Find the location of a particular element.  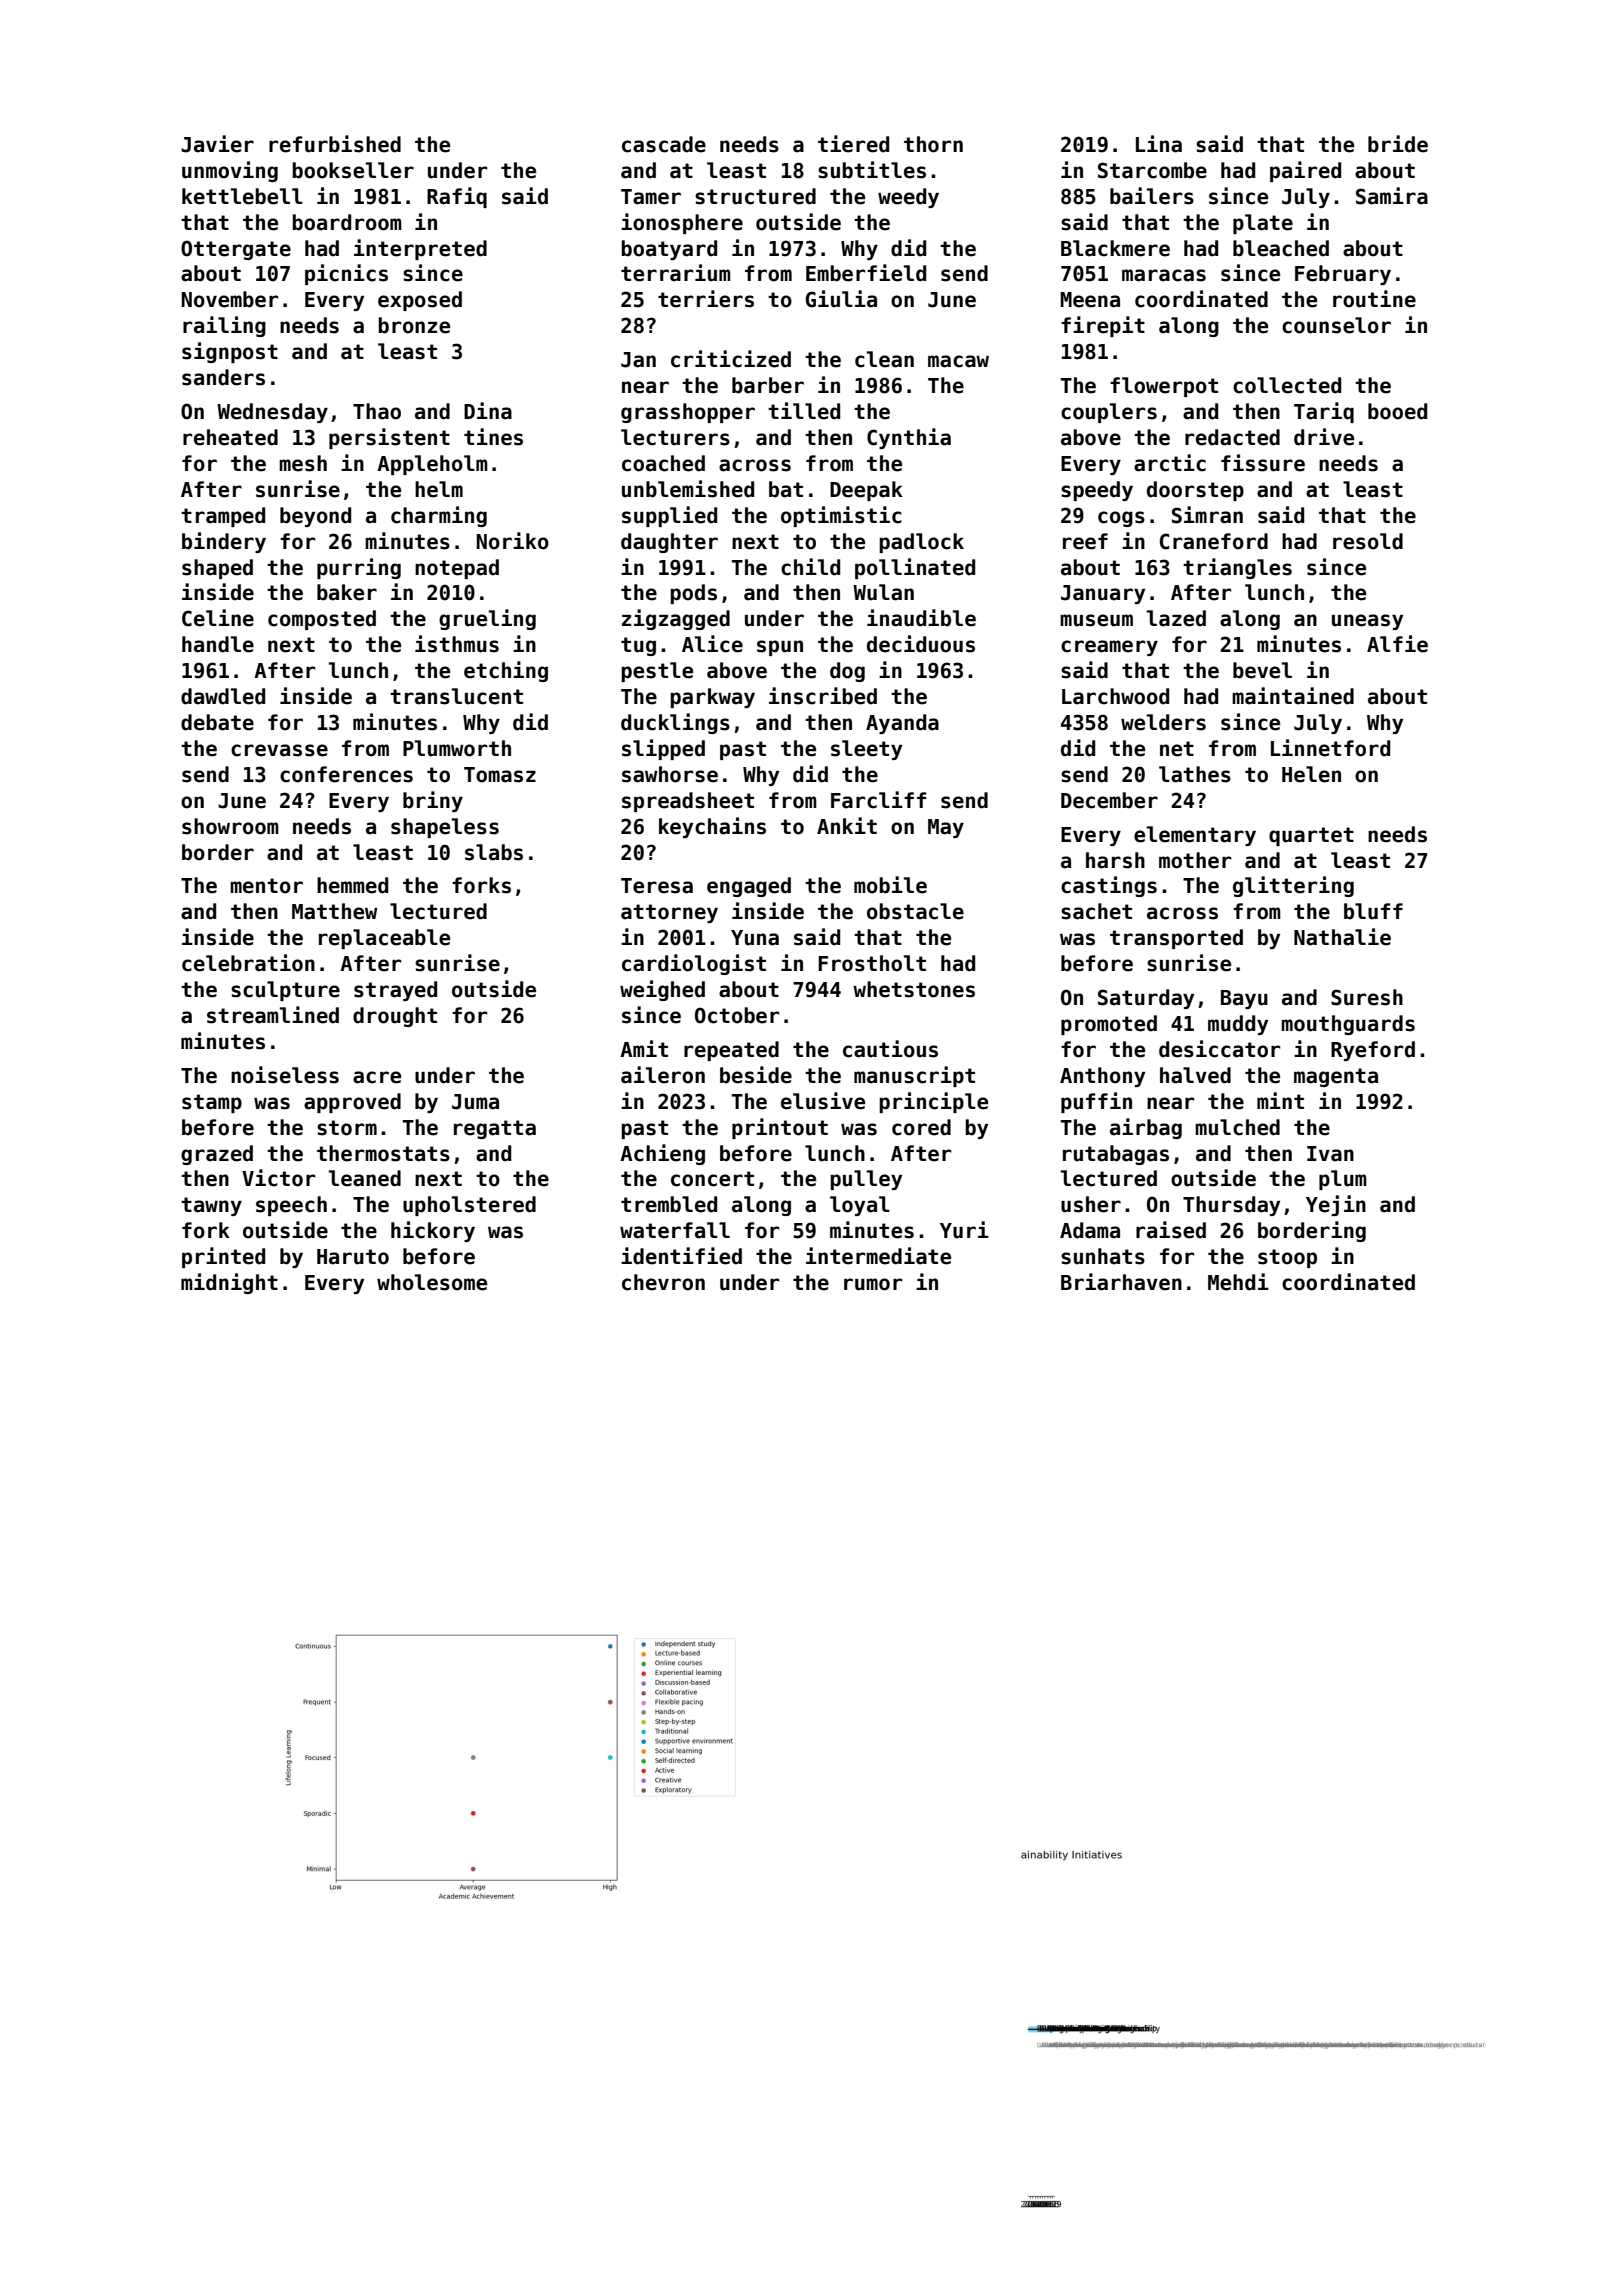

mobile is located at coordinates (890, 885).
